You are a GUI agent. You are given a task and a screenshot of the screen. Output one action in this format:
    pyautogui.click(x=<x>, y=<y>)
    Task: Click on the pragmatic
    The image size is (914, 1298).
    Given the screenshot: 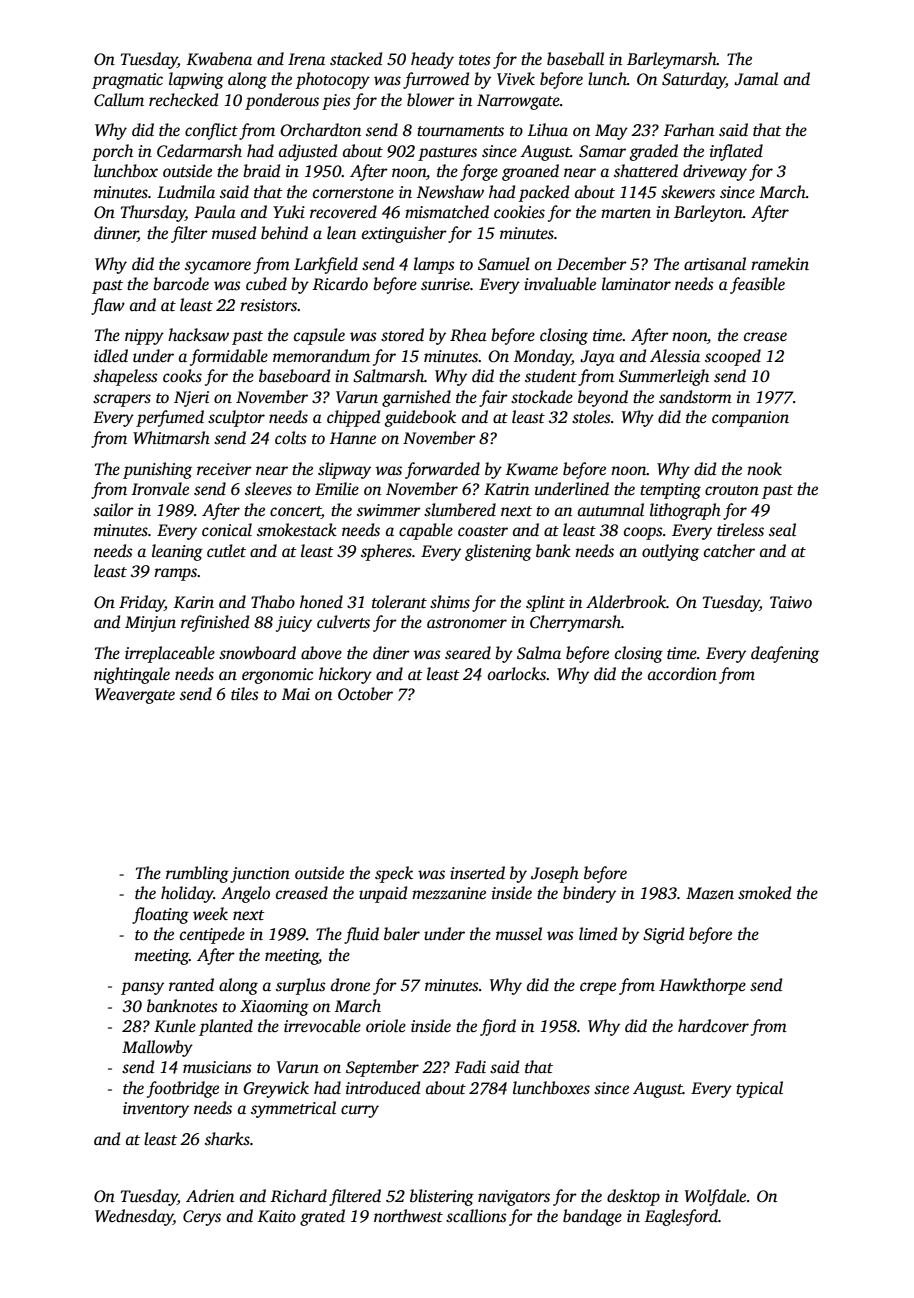 What is the action you would take?
    pyautogui.click(x=127, y=81)
